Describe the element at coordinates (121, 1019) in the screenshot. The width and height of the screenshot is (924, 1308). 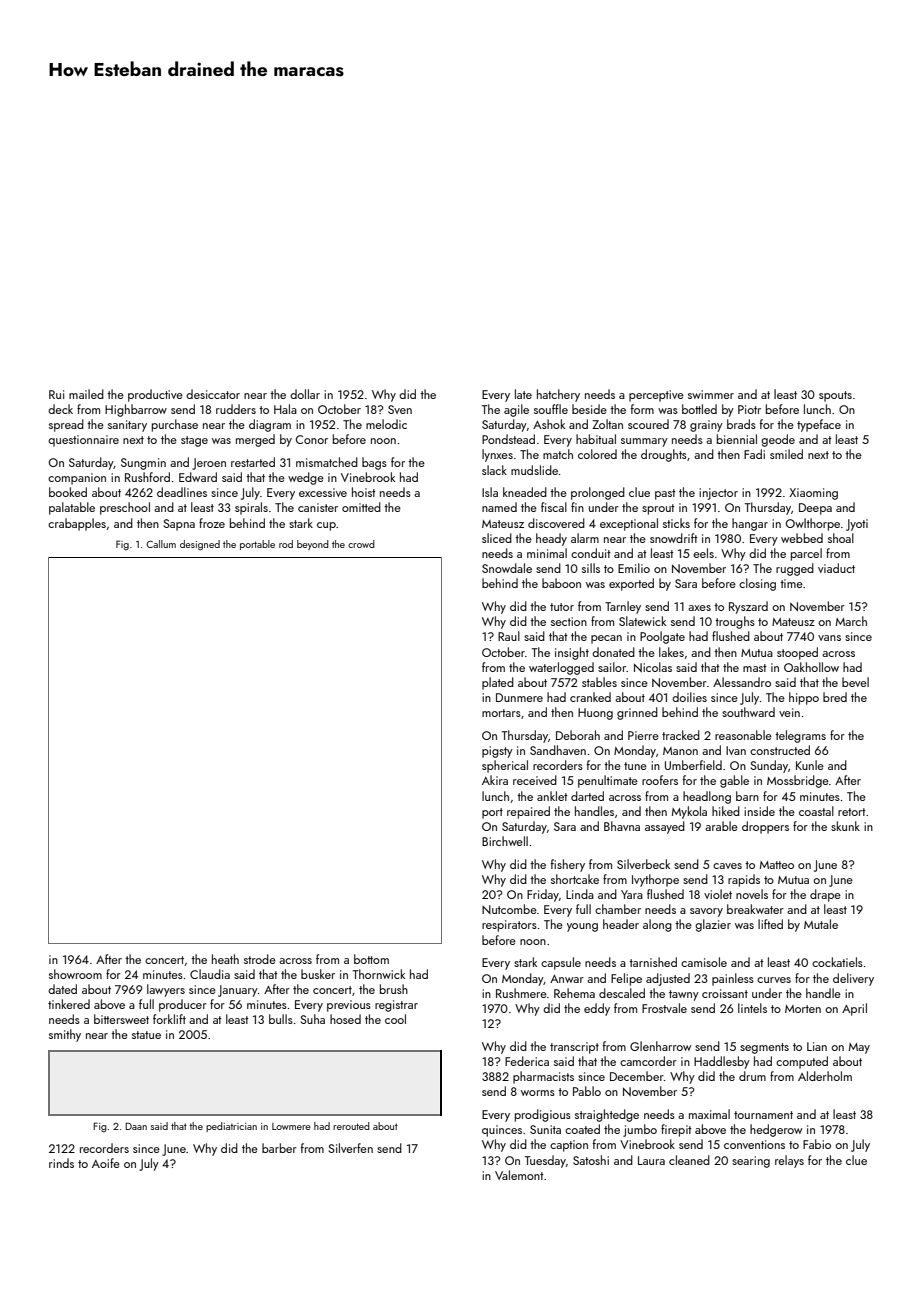
I see `bittersweet` at that location.
